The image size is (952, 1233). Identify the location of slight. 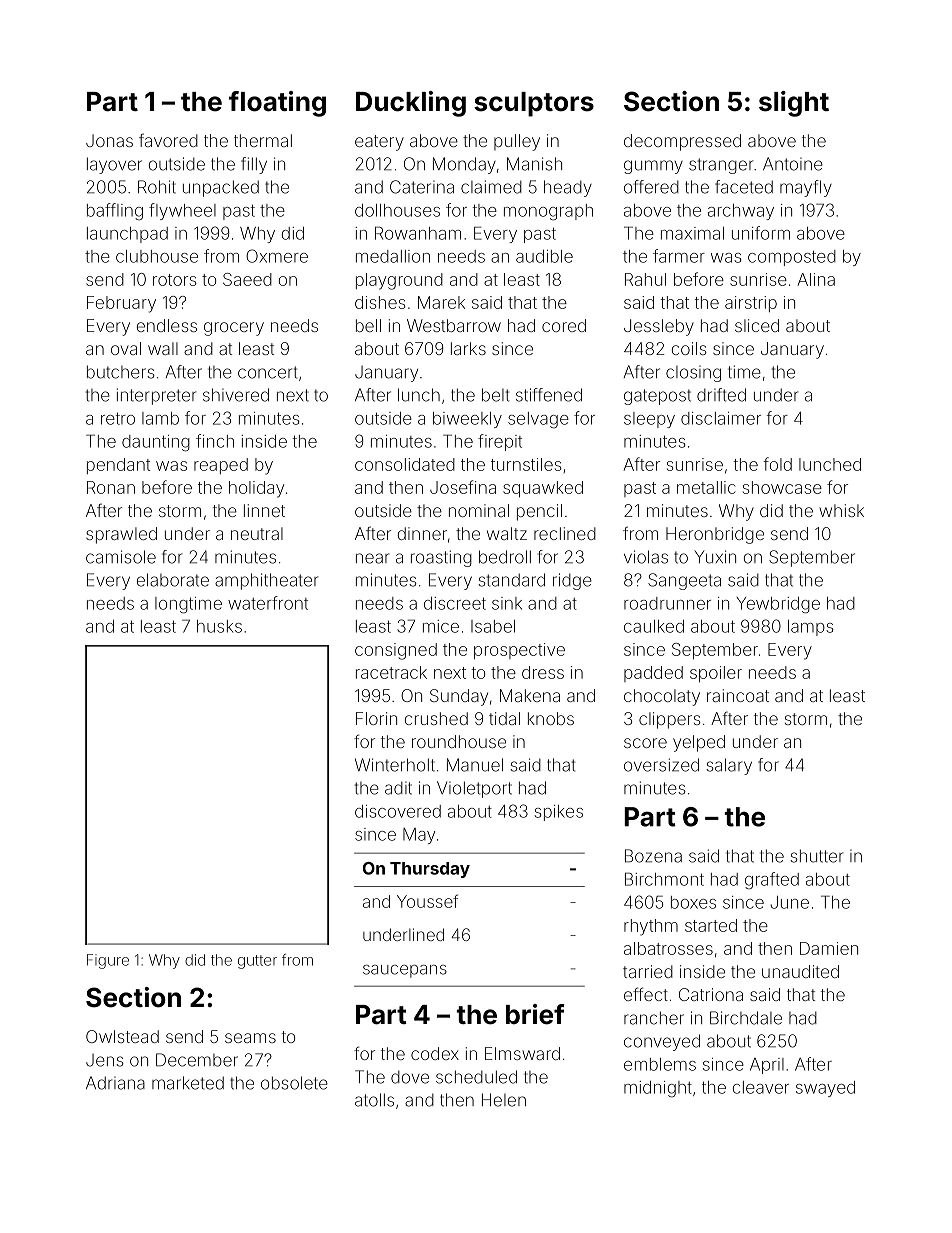
(794, 104).
